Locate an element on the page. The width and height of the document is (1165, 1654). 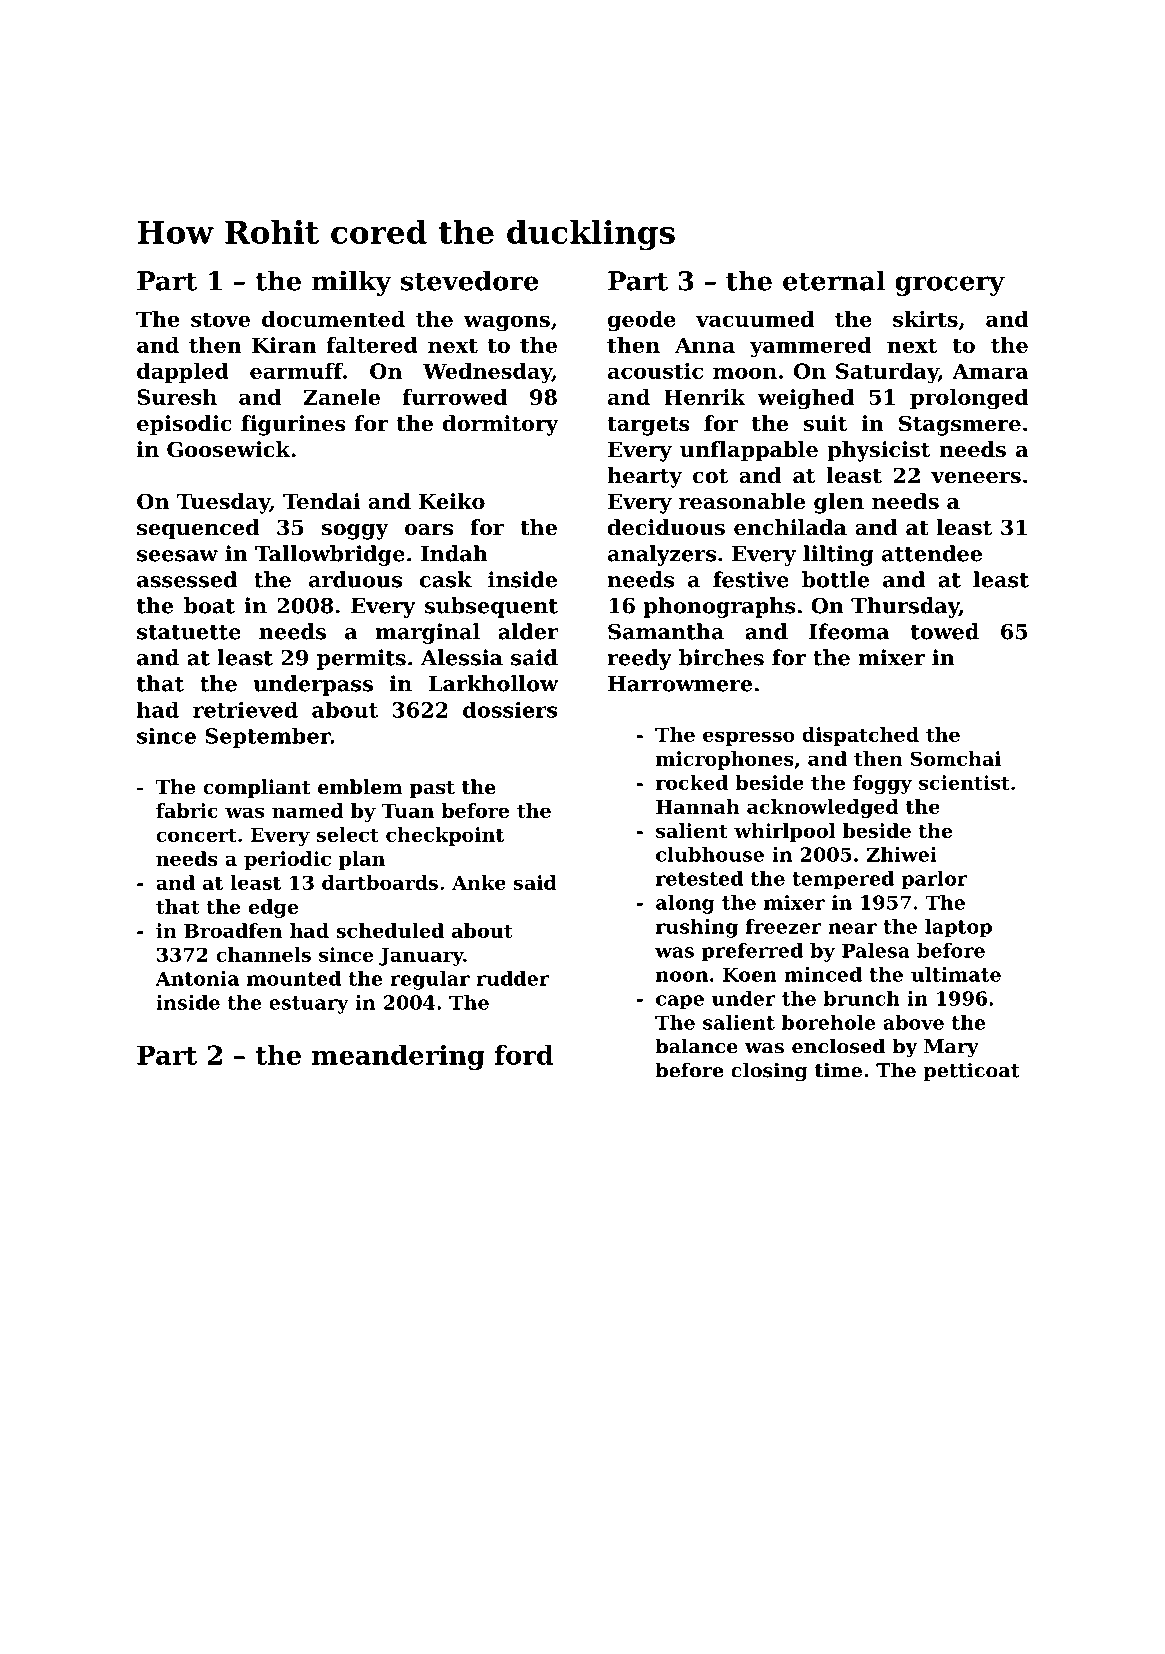
espresso is located at coordinates (749, 738).
